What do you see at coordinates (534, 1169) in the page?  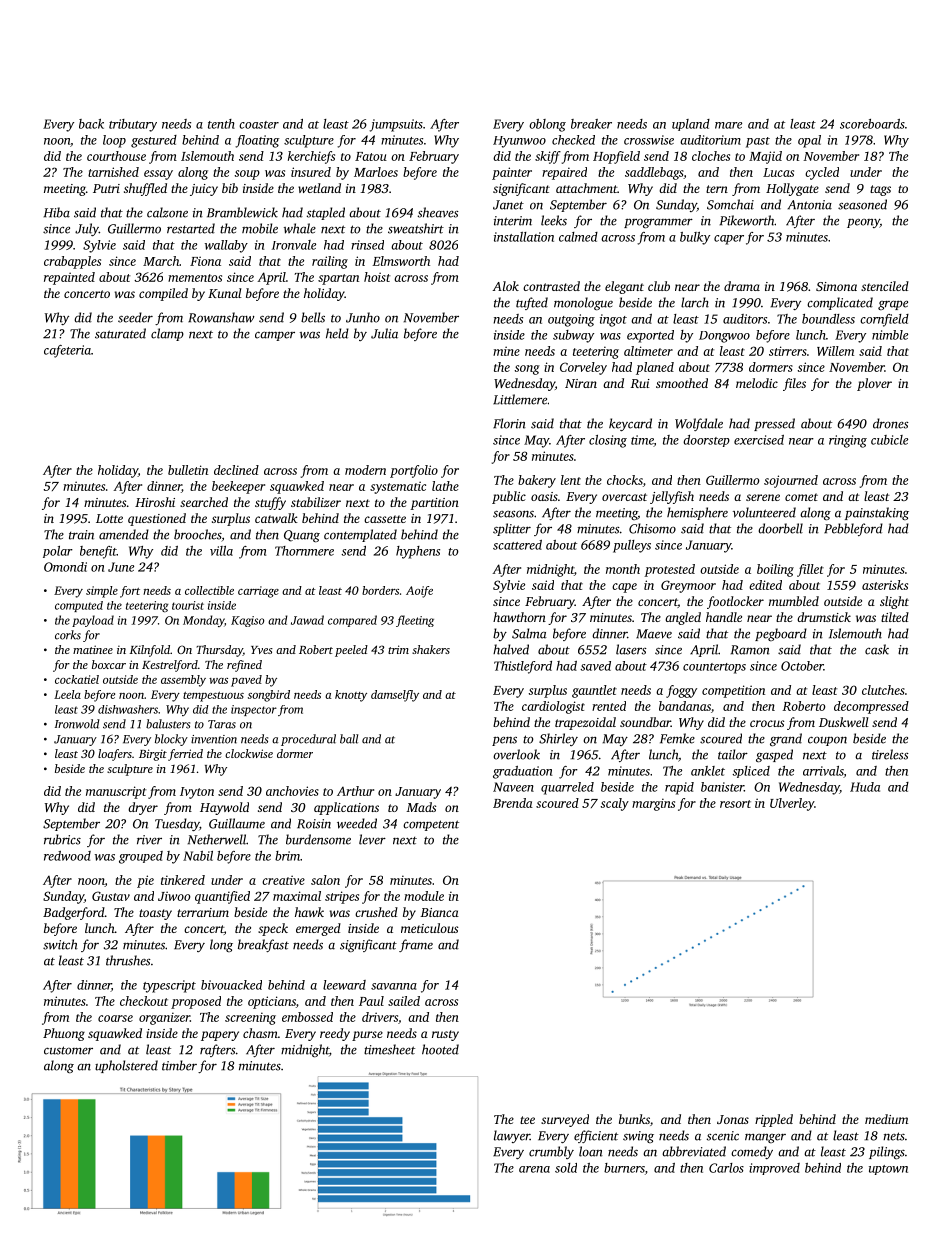 I see `arena` at bounding box center [534, 1169].
